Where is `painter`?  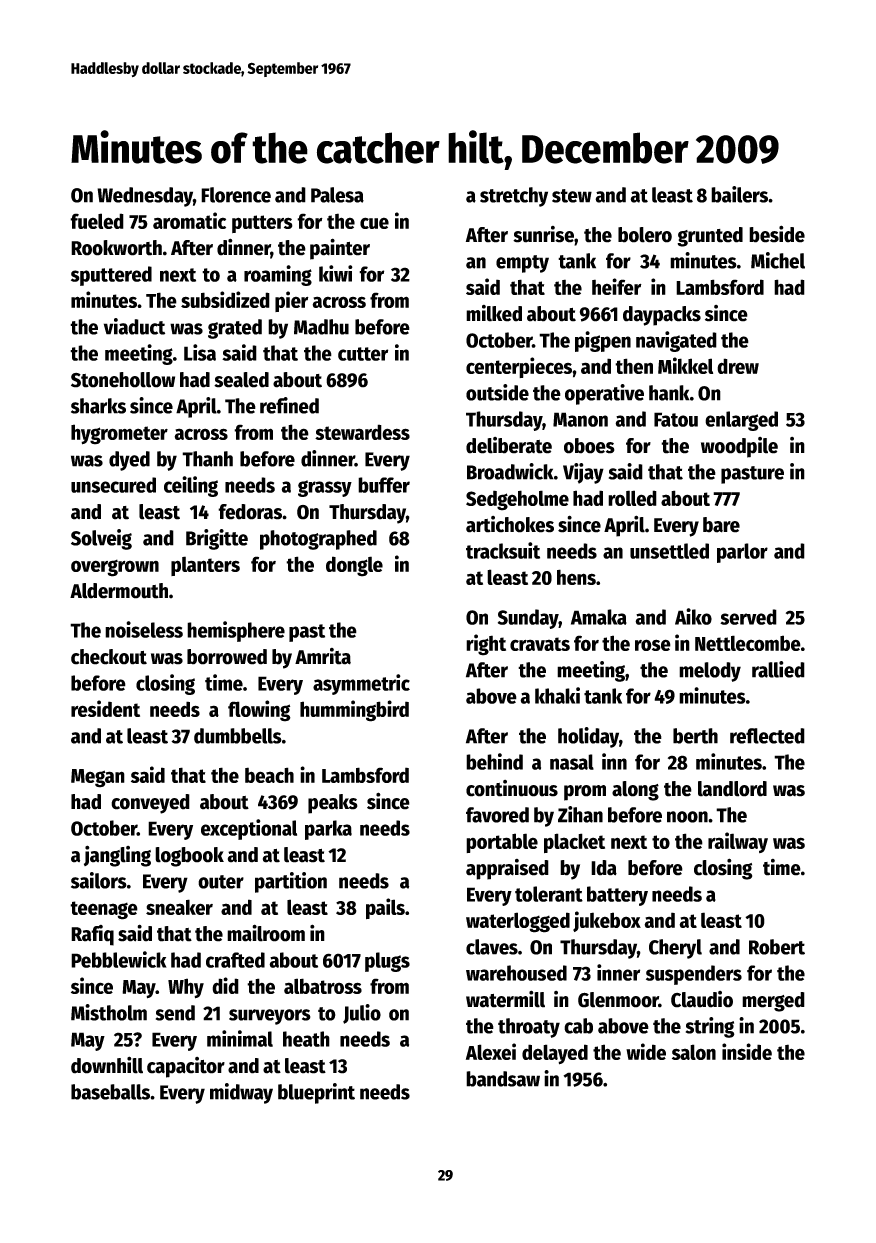 painter is located at coordinates (340, 249).
